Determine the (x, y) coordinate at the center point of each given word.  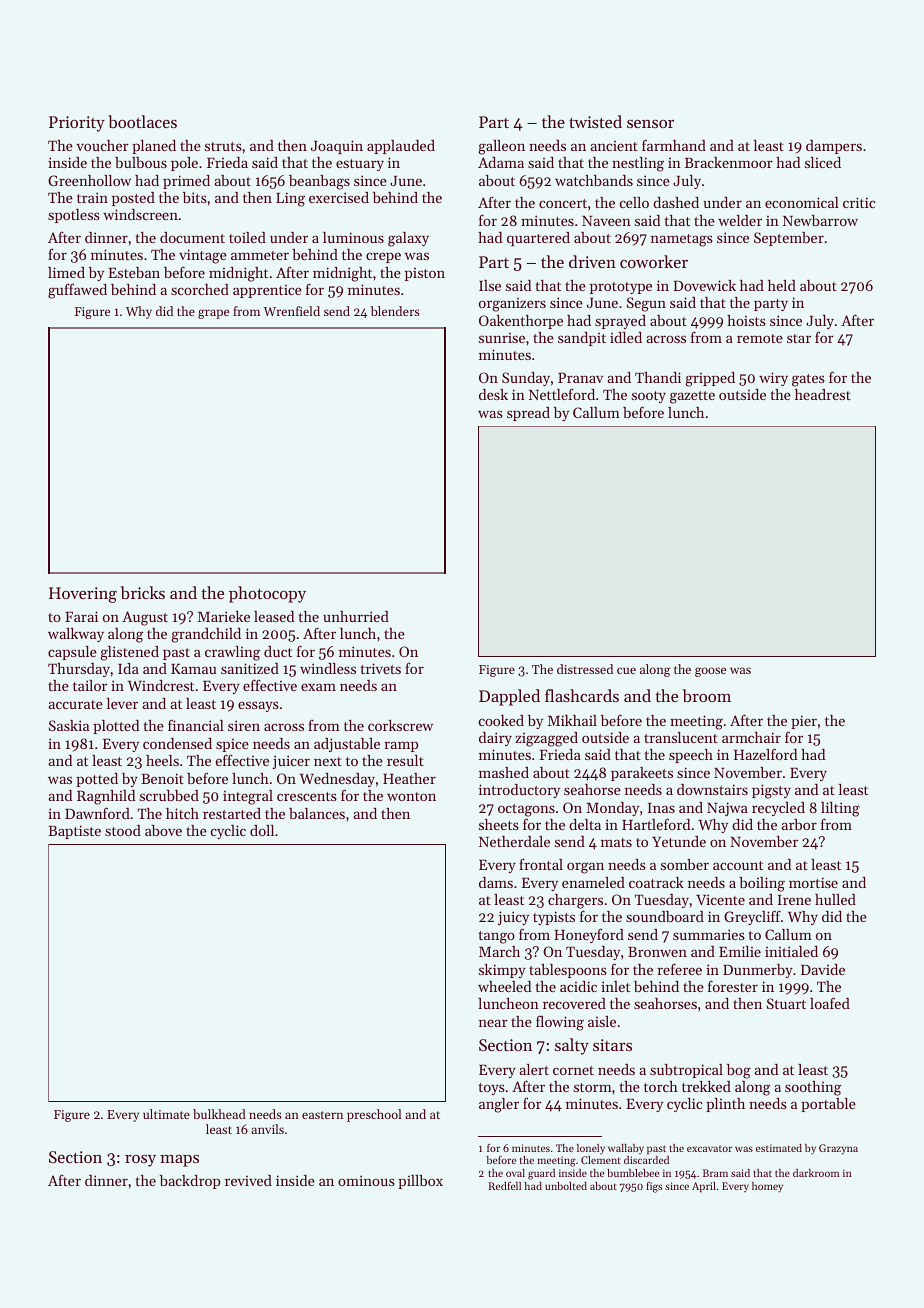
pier (804, 722)
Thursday (79, 670)
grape (213, 314)
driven (592, 261)
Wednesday (337, 780)
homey (767, 1187)
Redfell (505, 1186)
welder (740, 220)
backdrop (190, 1182)
